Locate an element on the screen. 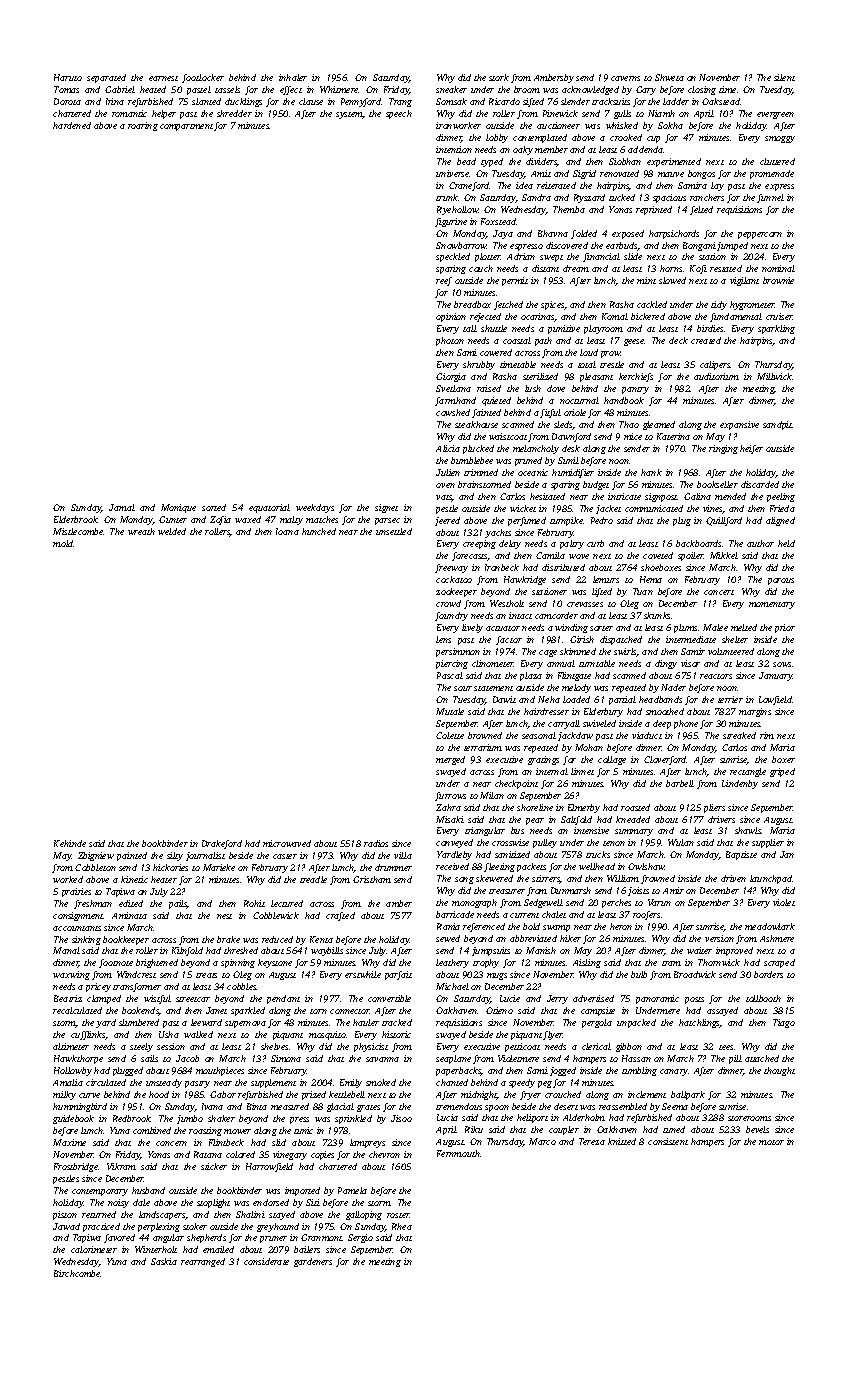 The width and height of the screenshot is (849, 1400). stork is located at coordinates (499, 77).
